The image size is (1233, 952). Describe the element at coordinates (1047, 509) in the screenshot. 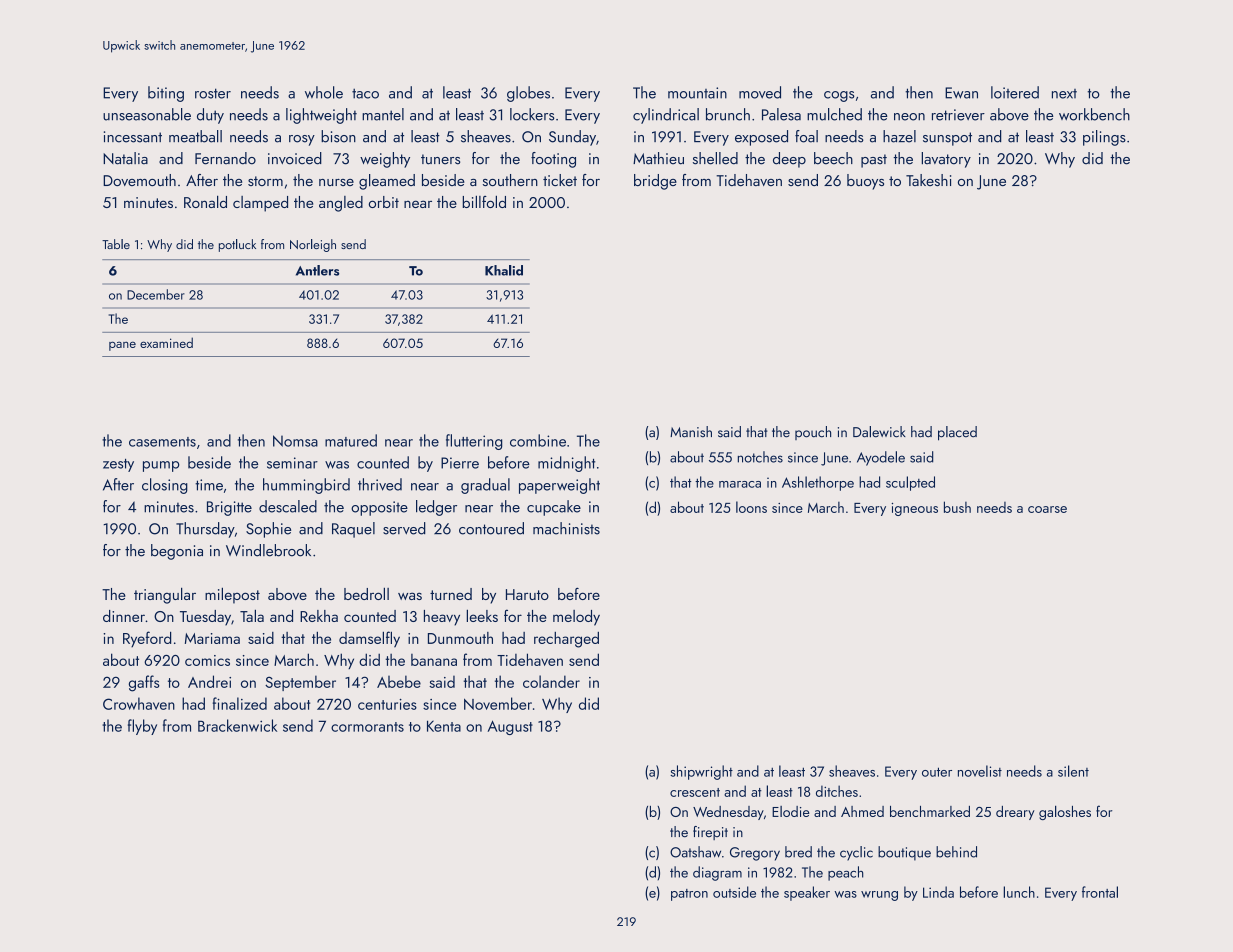

I see `coarse` at that location.
